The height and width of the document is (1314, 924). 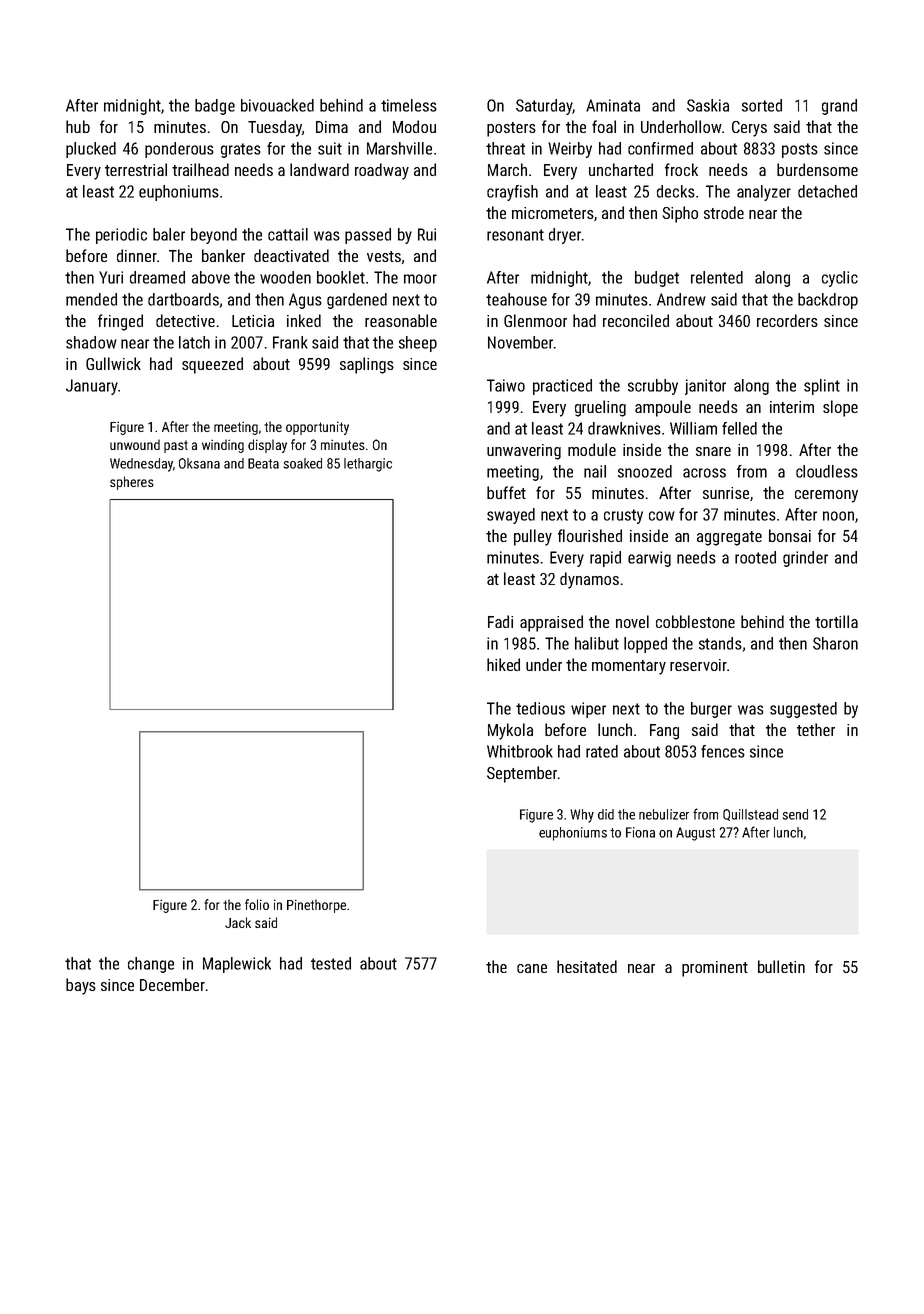 What do you see at coordinates (237, 965) in the document?
I see `Maplewick` at bounding box center [237, 965].
